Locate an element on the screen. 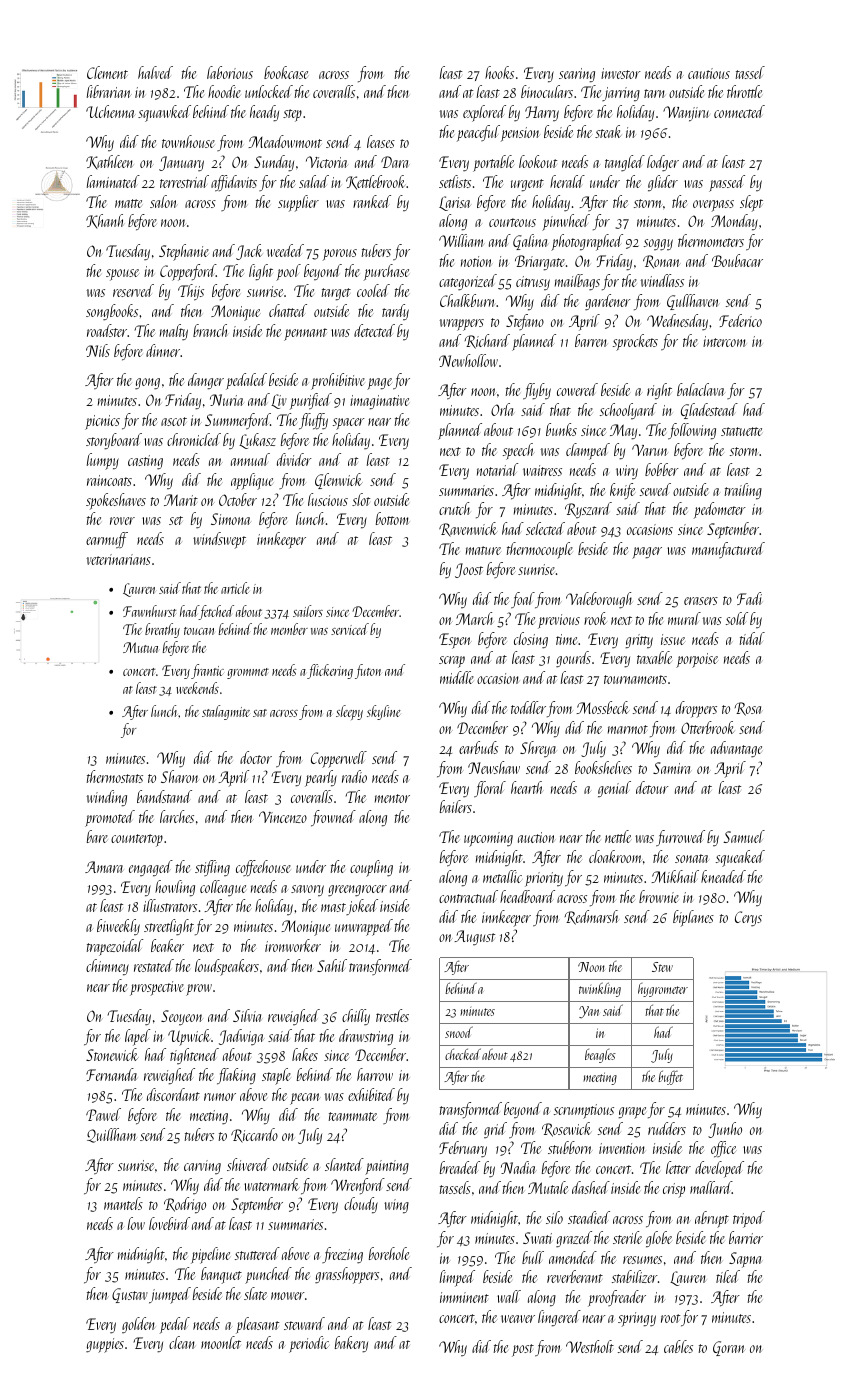  post is located at coordinates (523, 1350).
